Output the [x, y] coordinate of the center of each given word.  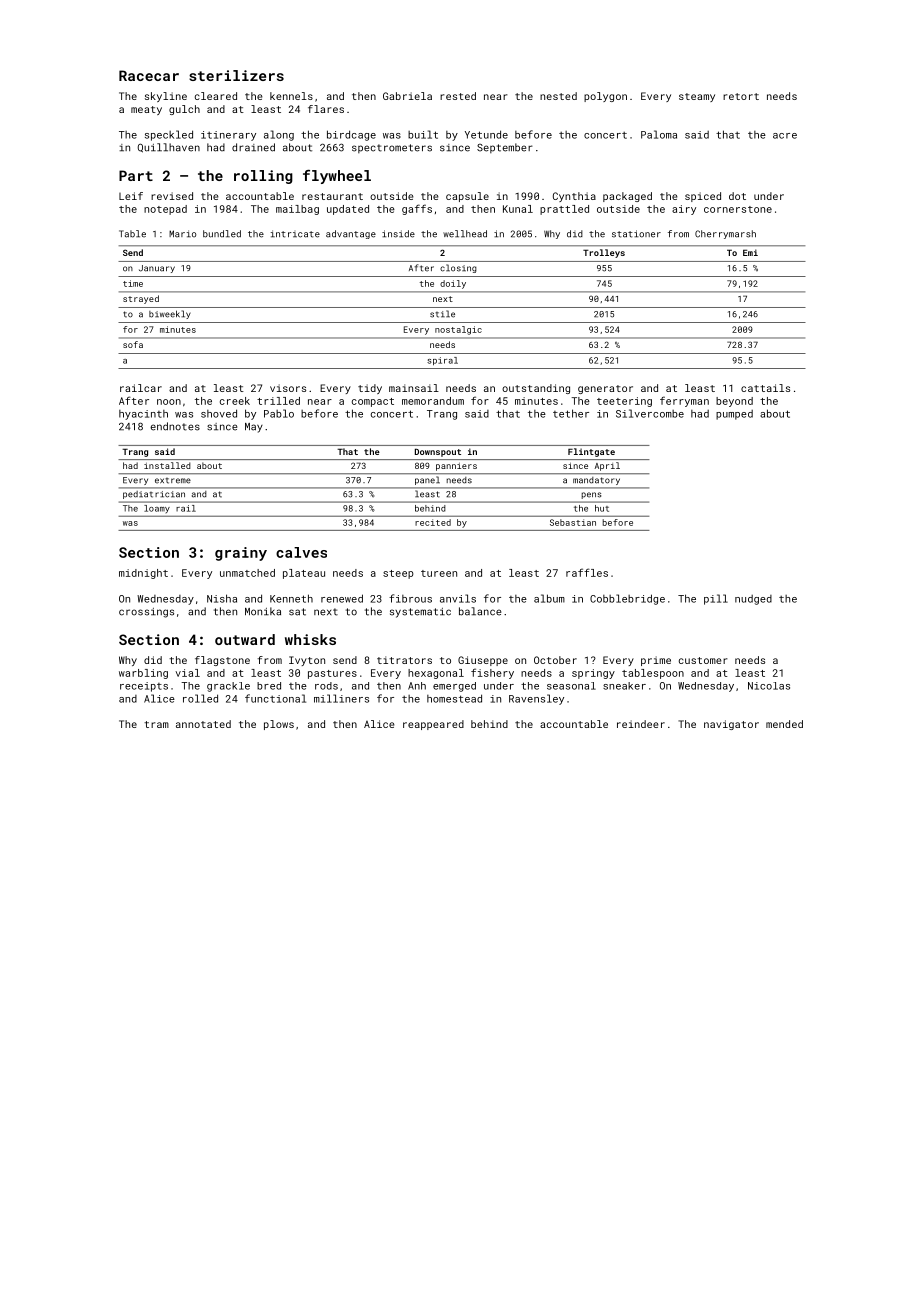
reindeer [641, 724]
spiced [703, 197]
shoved [219, 413]
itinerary [228, 136]
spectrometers [392, 148]
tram [156, 724]
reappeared [433, 725]
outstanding [536, 389]
